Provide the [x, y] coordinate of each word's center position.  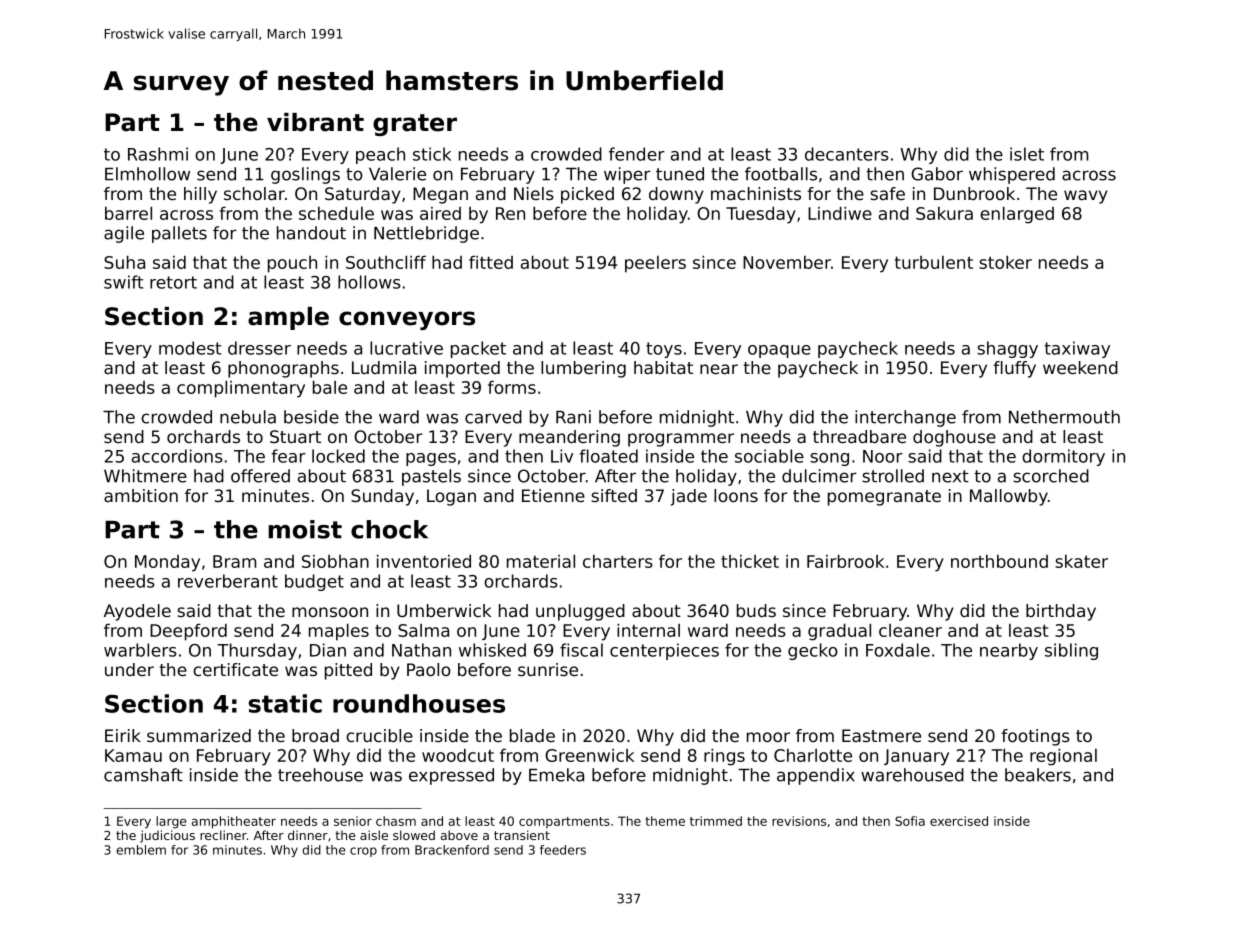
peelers [655, 264]
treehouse [320, 775]
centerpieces [664, 651]
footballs [781, 174]
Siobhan [335, 561]
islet [1027, 154]
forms [512, 387]
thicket [750, 561]
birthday [1061, 612]
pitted [348, 671]
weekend [1080, 367]
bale [330, 387]
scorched [1051, 476]
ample [288, 318]
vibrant [315, 122]
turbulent [934, 262]
